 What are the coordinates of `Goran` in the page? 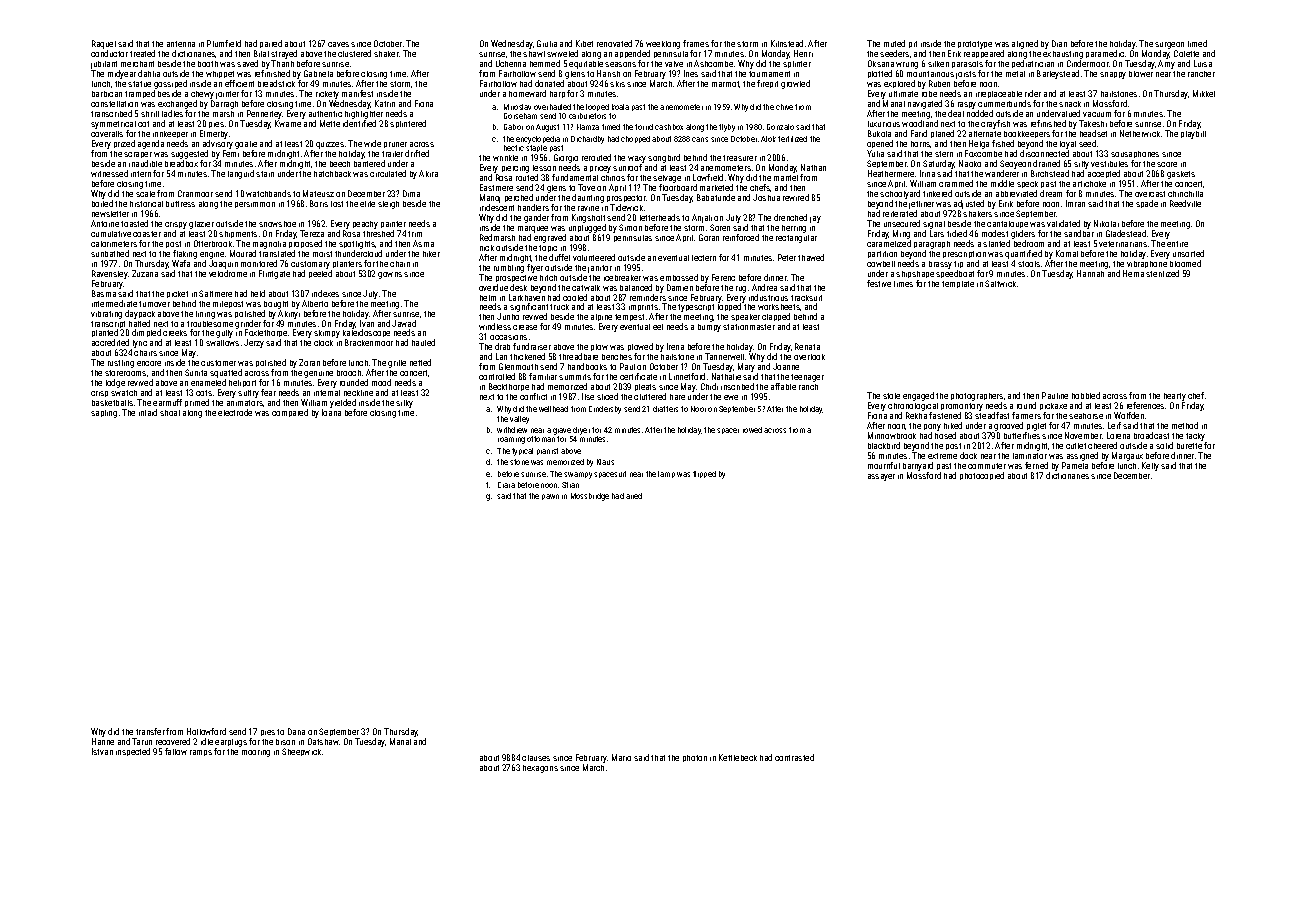 It's located at (709, 237).
